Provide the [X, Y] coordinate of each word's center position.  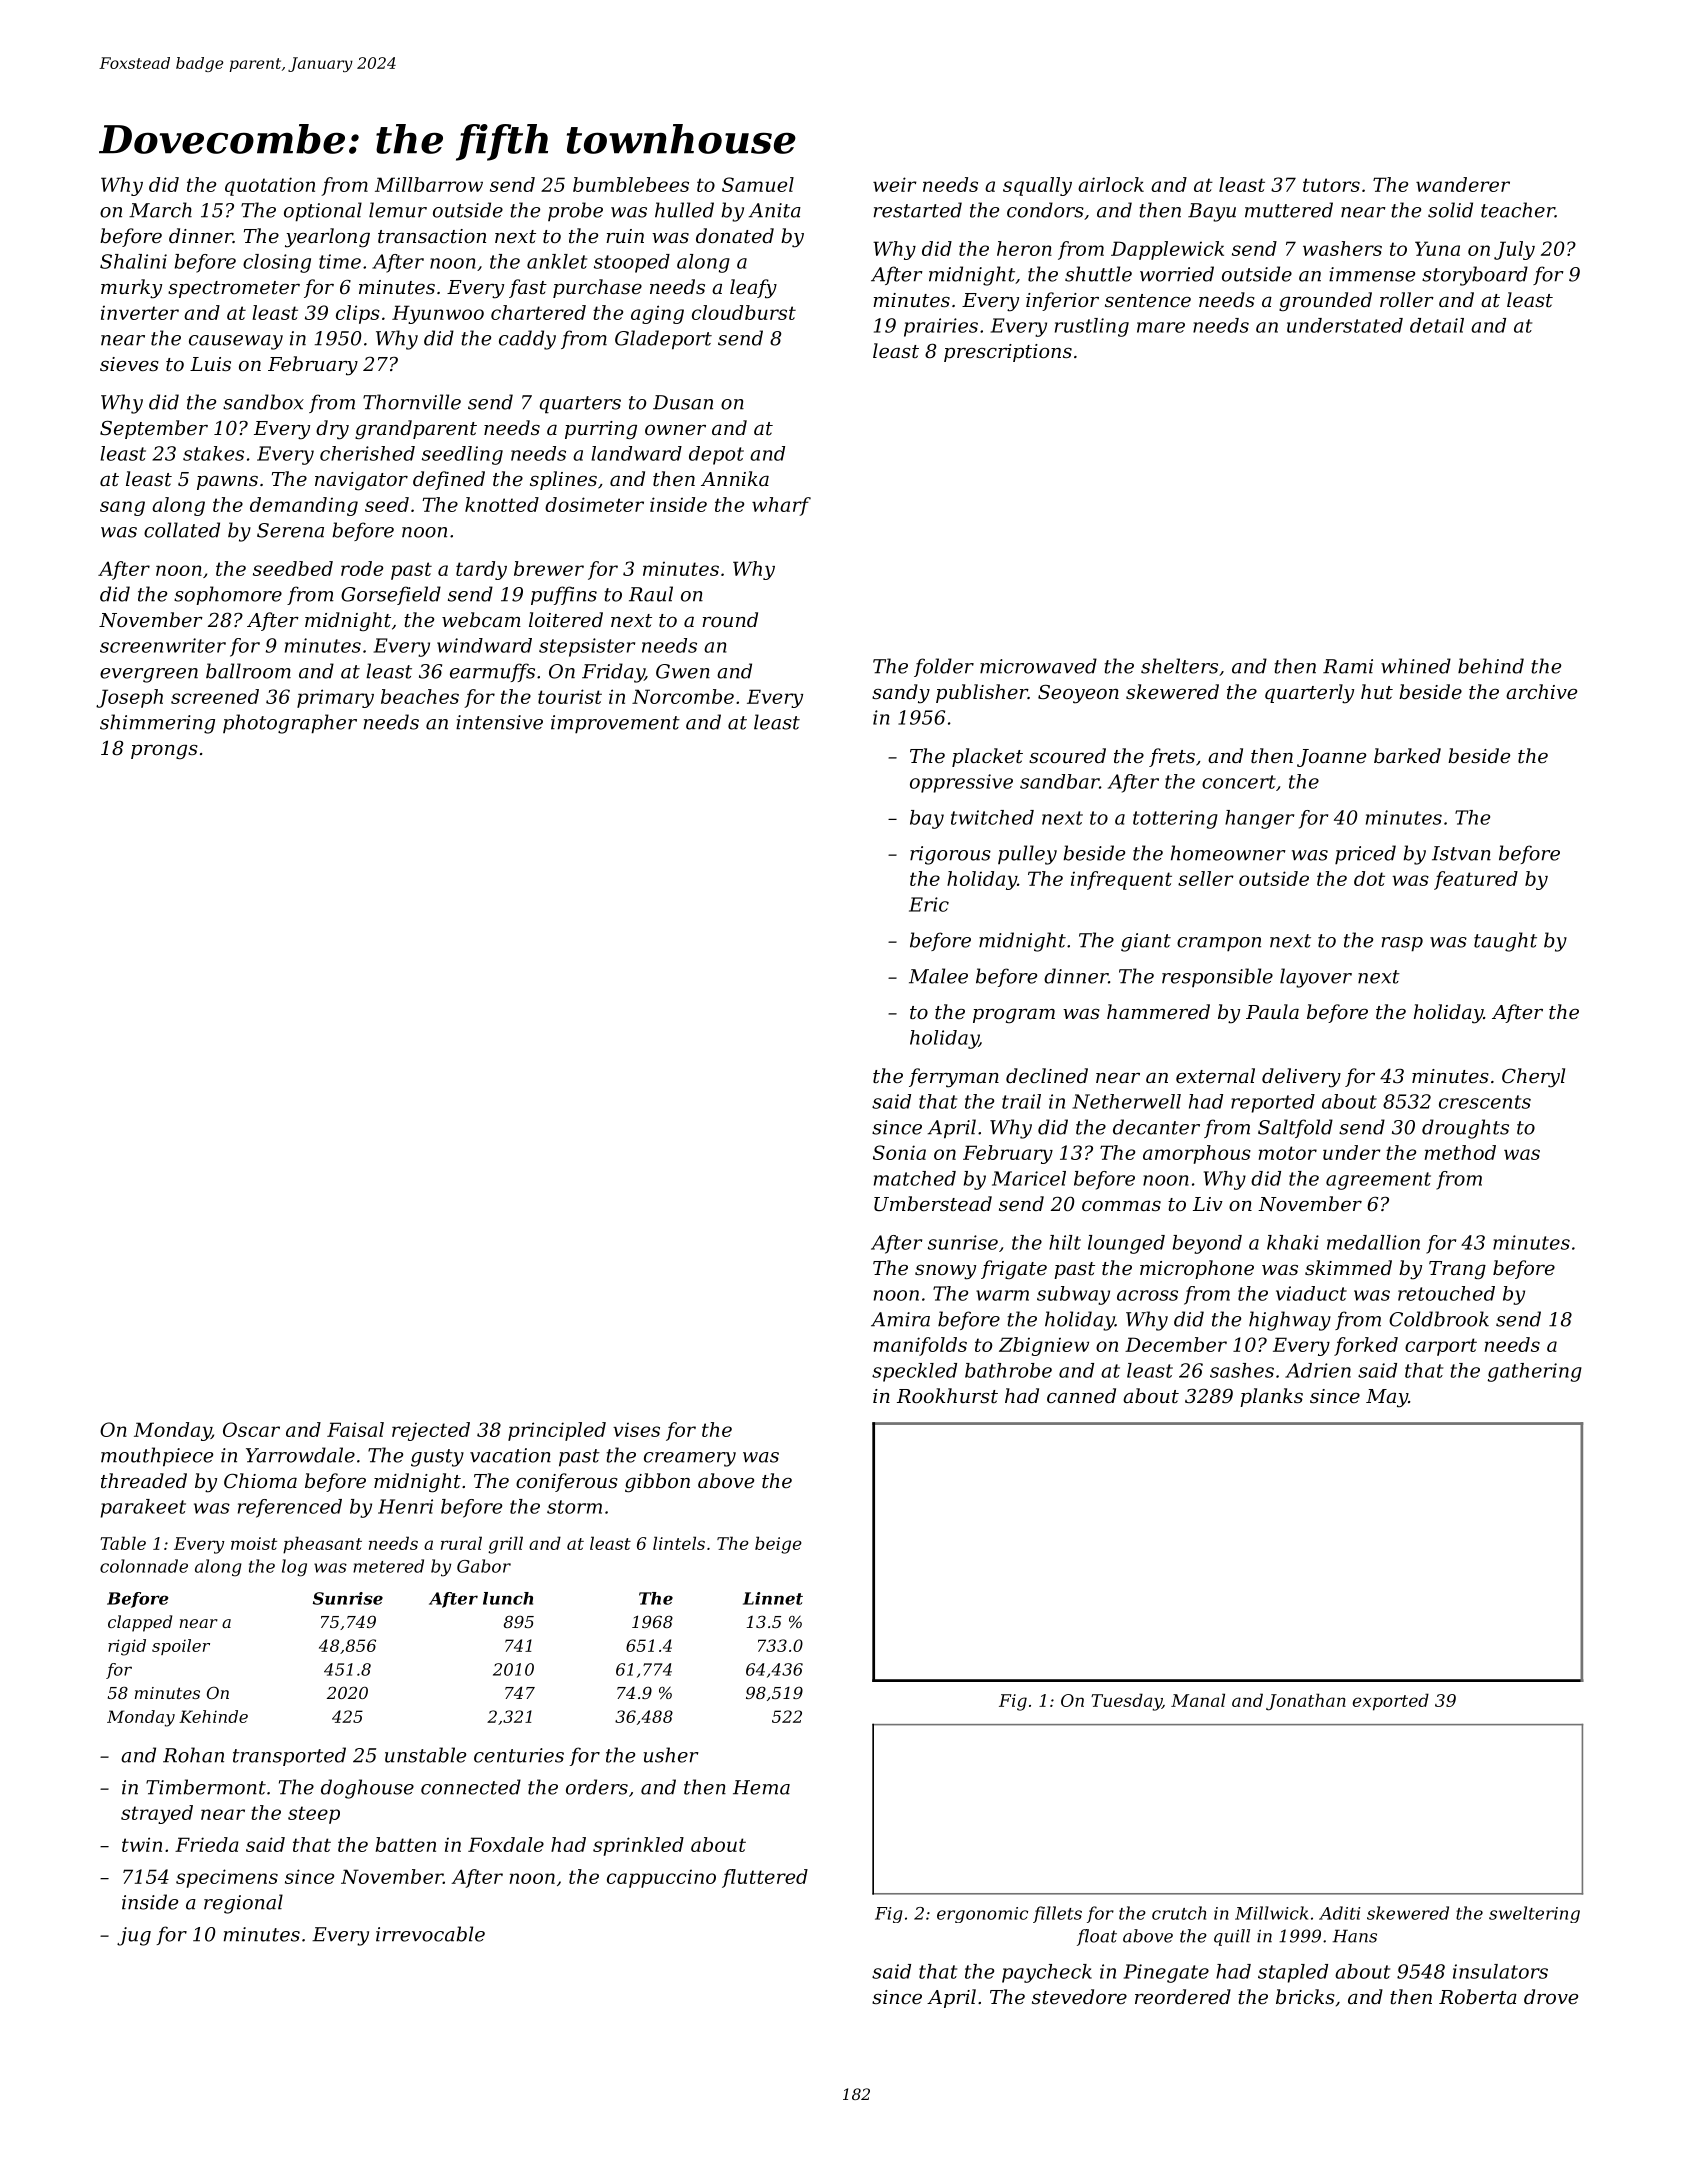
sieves [129, 364]
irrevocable [430, 1934]
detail [1437, 325]
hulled [684, 210]
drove [1551, 1996]
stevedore [1079, 1996]
